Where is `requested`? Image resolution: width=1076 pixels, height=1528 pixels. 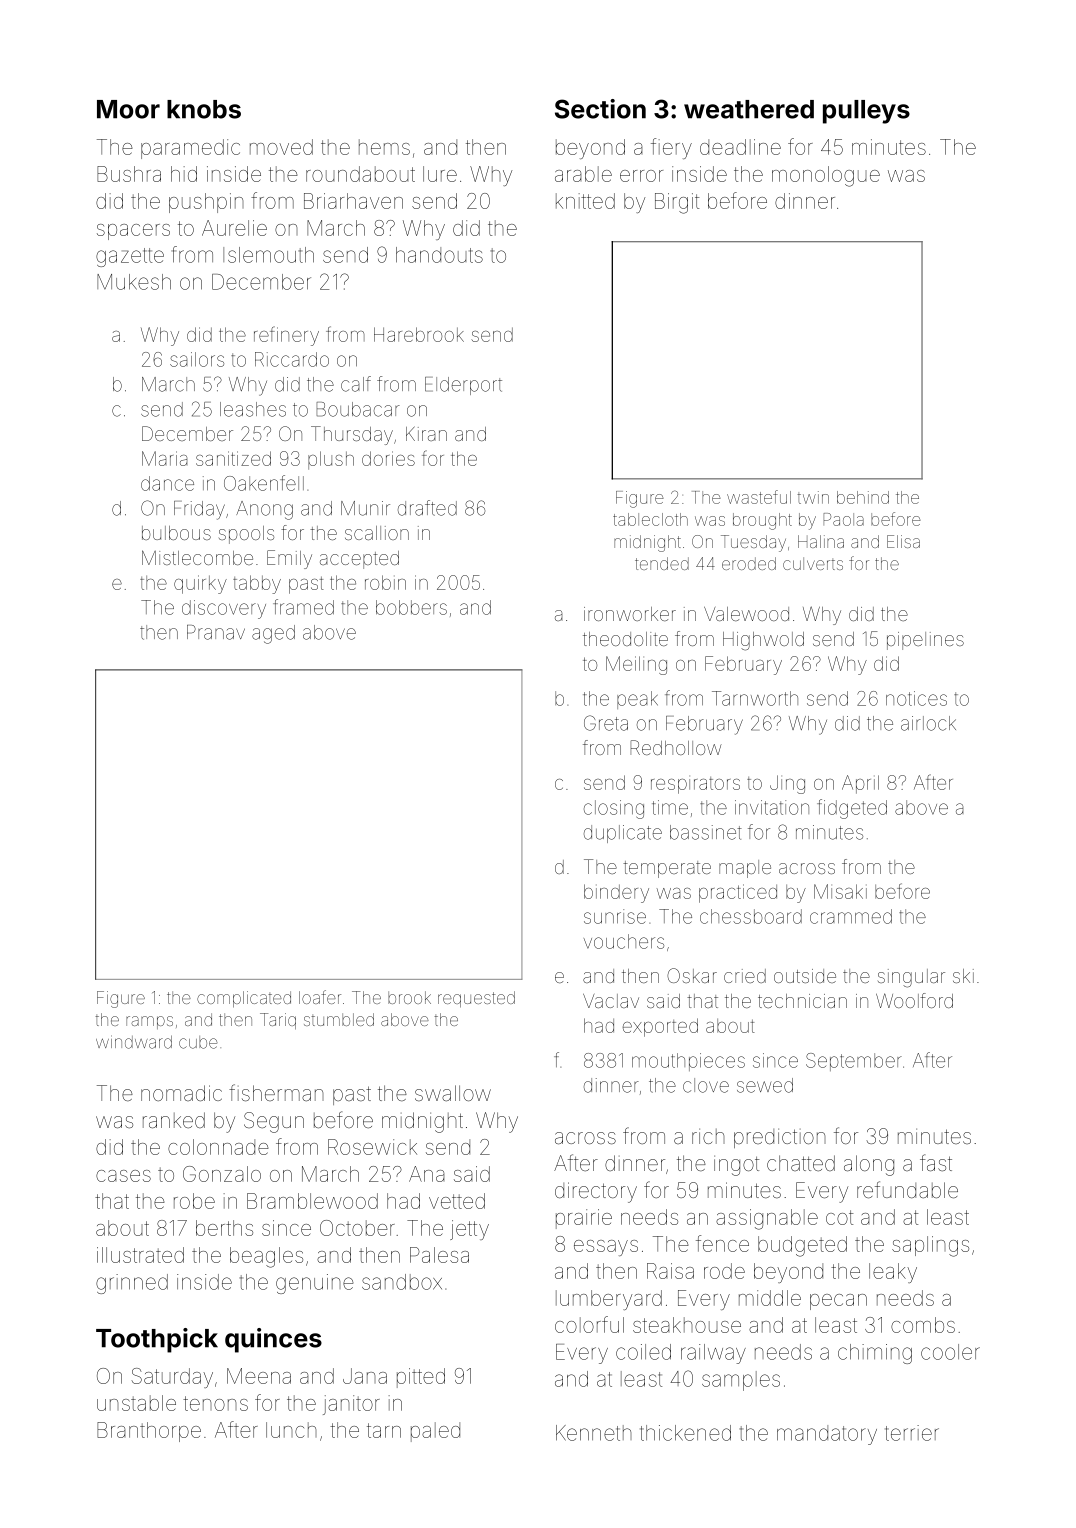
requested is located at coordinates (476, 999).
